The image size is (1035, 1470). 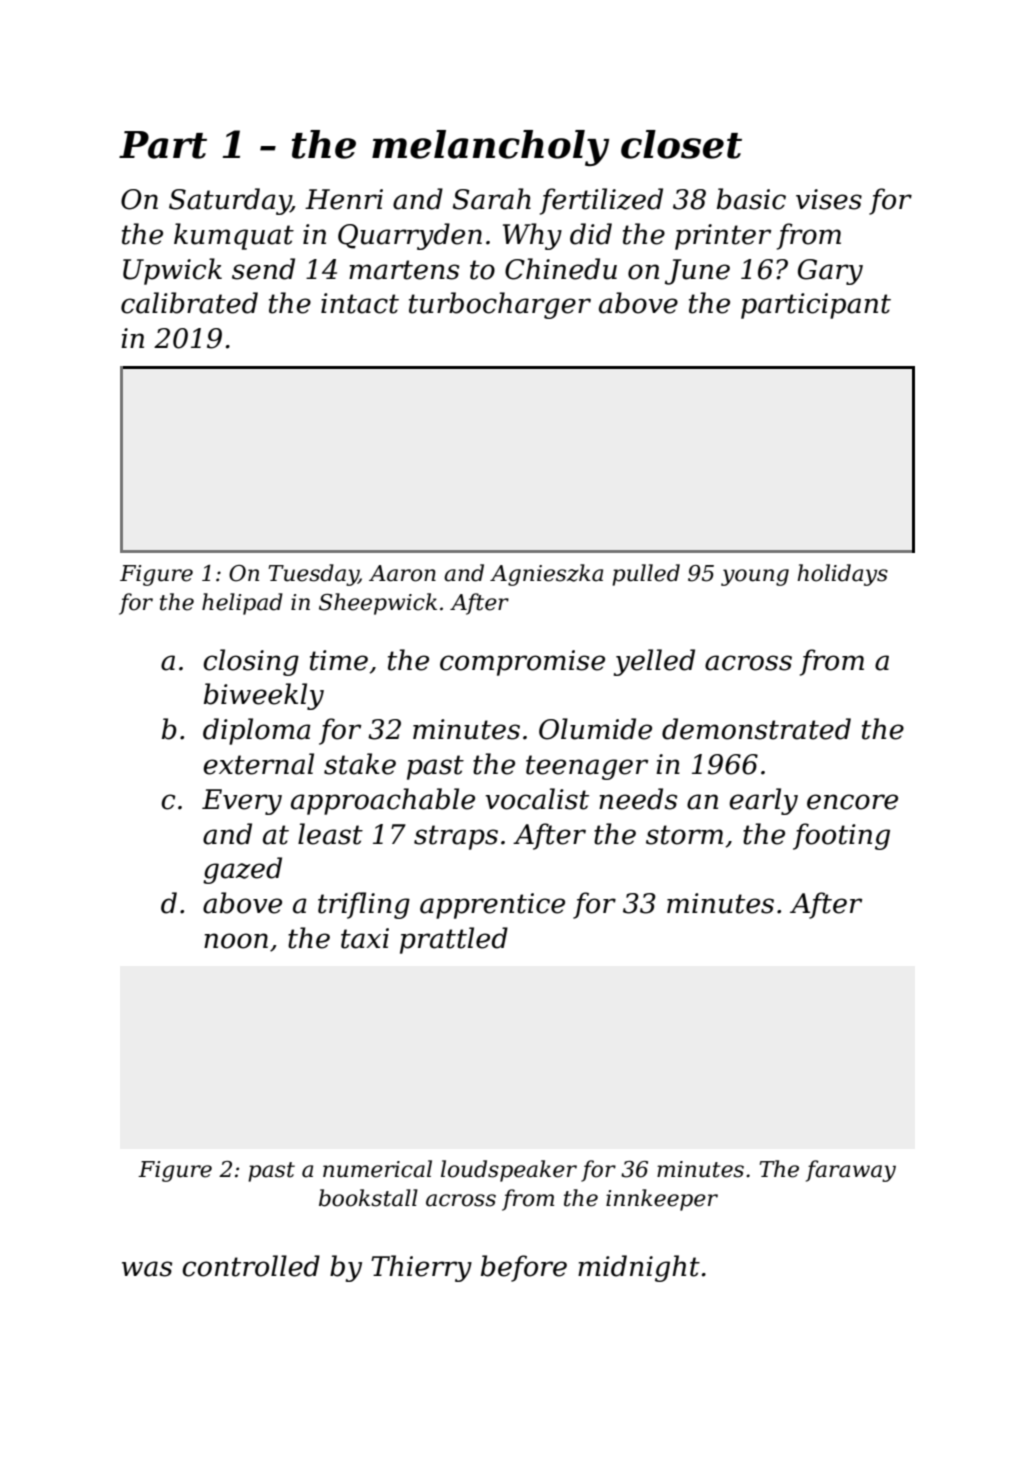 What do you see at coordinates (360, 303) in the screenshot?
I see `intact` at bounding box center [360, 303].
